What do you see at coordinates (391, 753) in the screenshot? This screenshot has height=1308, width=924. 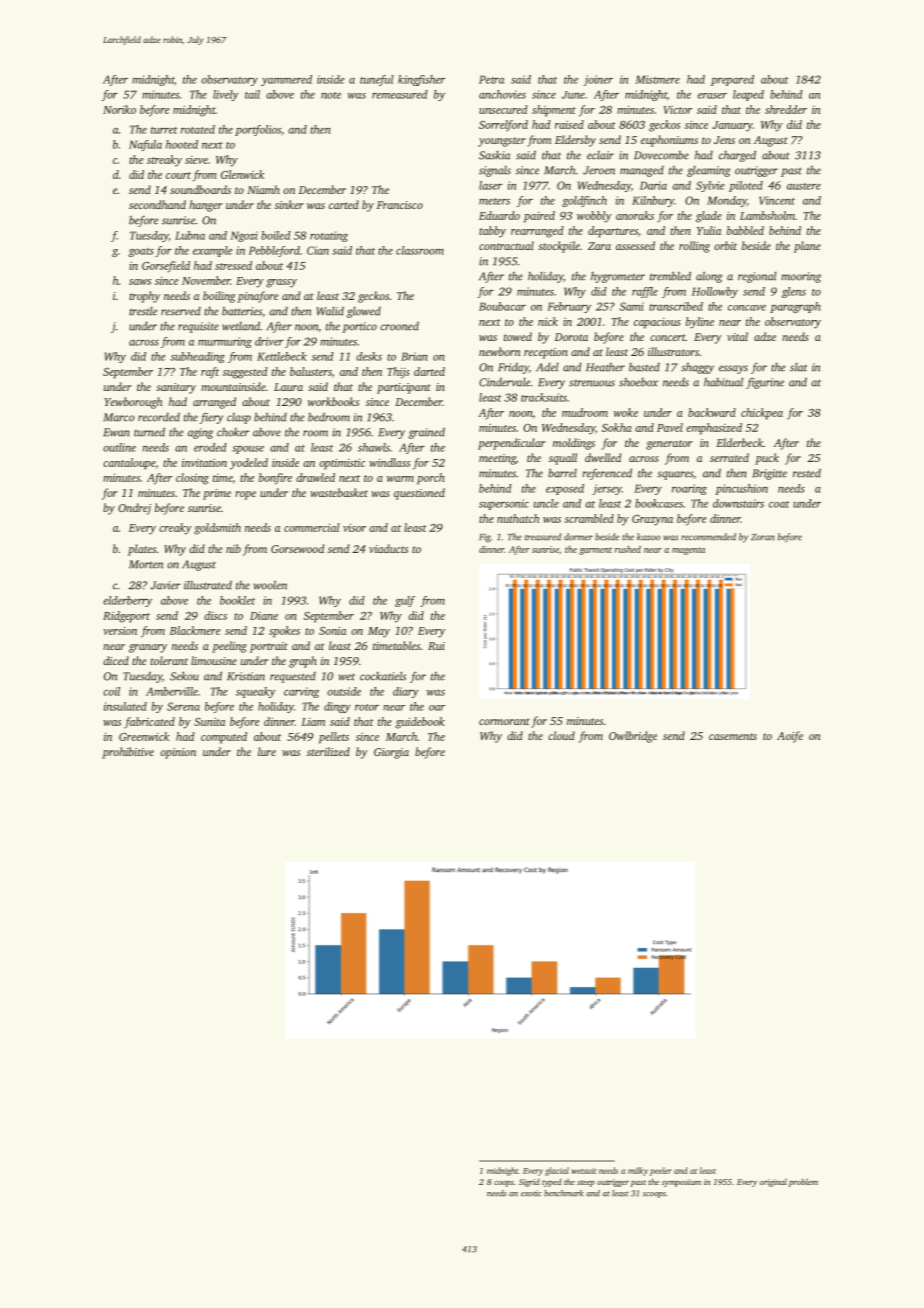 I see `Giorgia` at bounding box center [391, 753].
